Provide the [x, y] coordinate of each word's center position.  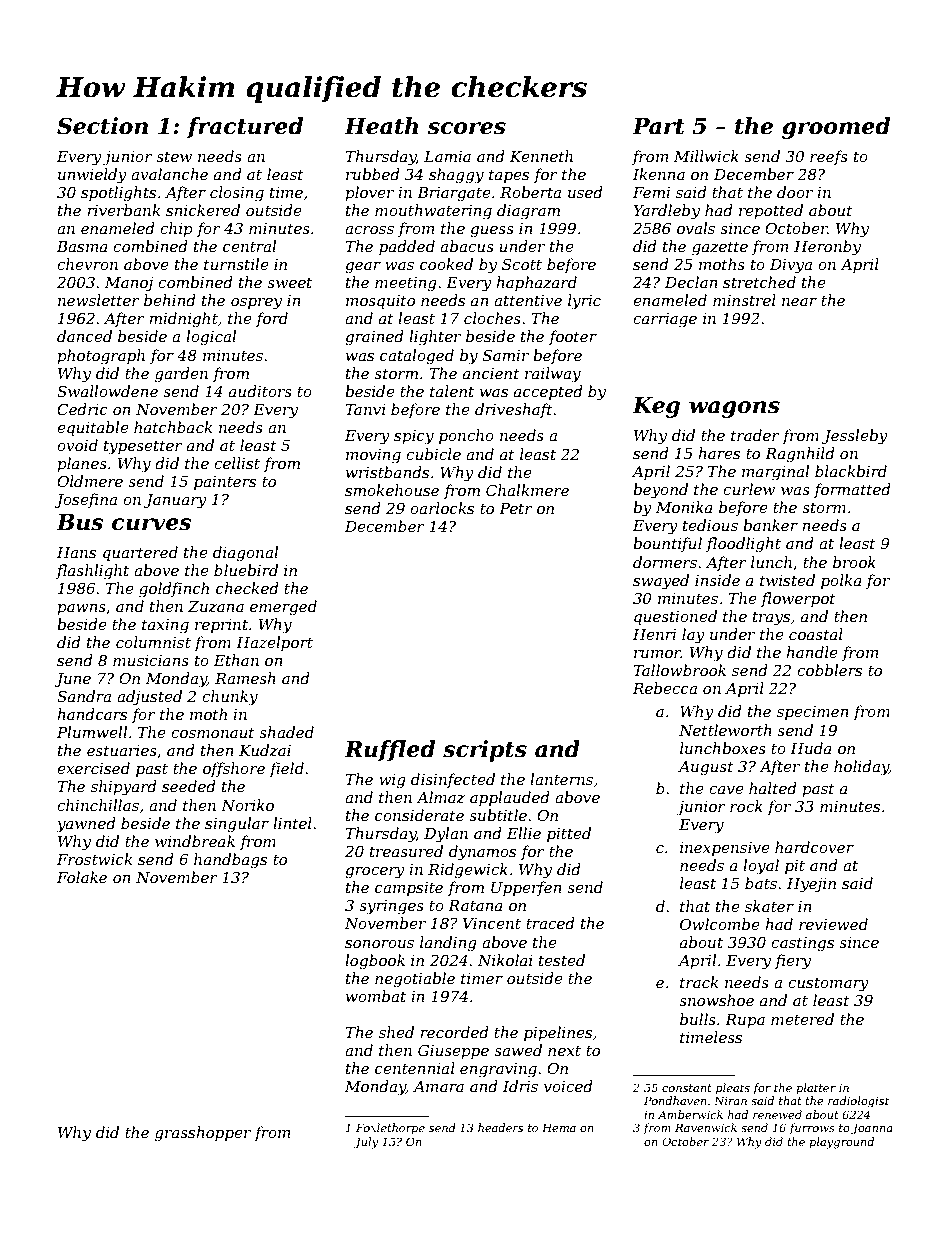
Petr [516, 508]
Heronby [827, 248]
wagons [734, 409]
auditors [260, 391]
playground [841, 1143]
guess [492, 232]
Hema [559, 1127]
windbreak [195, 841]
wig [392, 781]
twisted [787, 580]
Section [102, 126]
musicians [151, 660]
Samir [506, 355]
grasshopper [203, 1134]
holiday [861, 768]
